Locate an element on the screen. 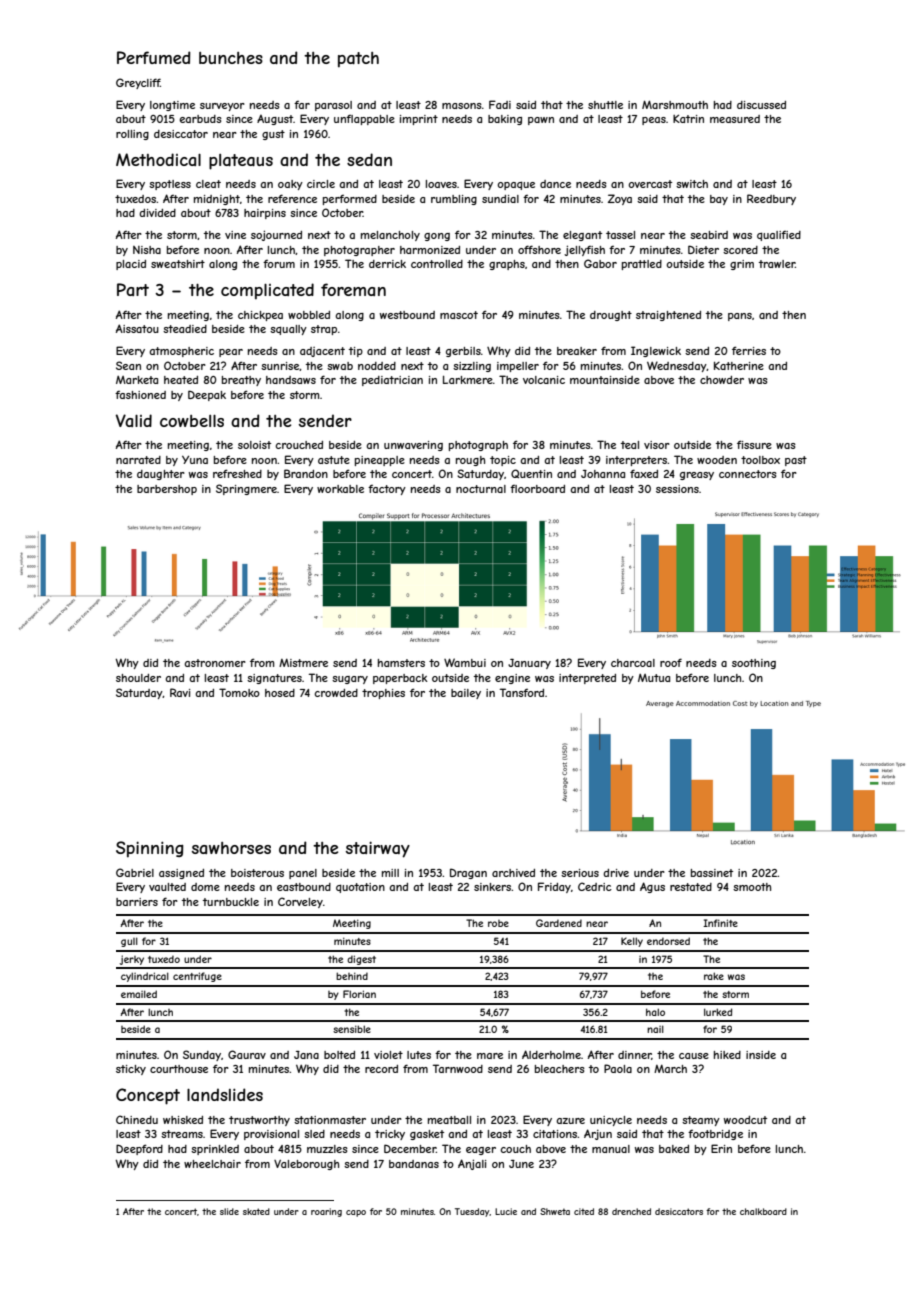 This screenshot has height=1308, width=924. discussed is located at coordinates (761, 105).
